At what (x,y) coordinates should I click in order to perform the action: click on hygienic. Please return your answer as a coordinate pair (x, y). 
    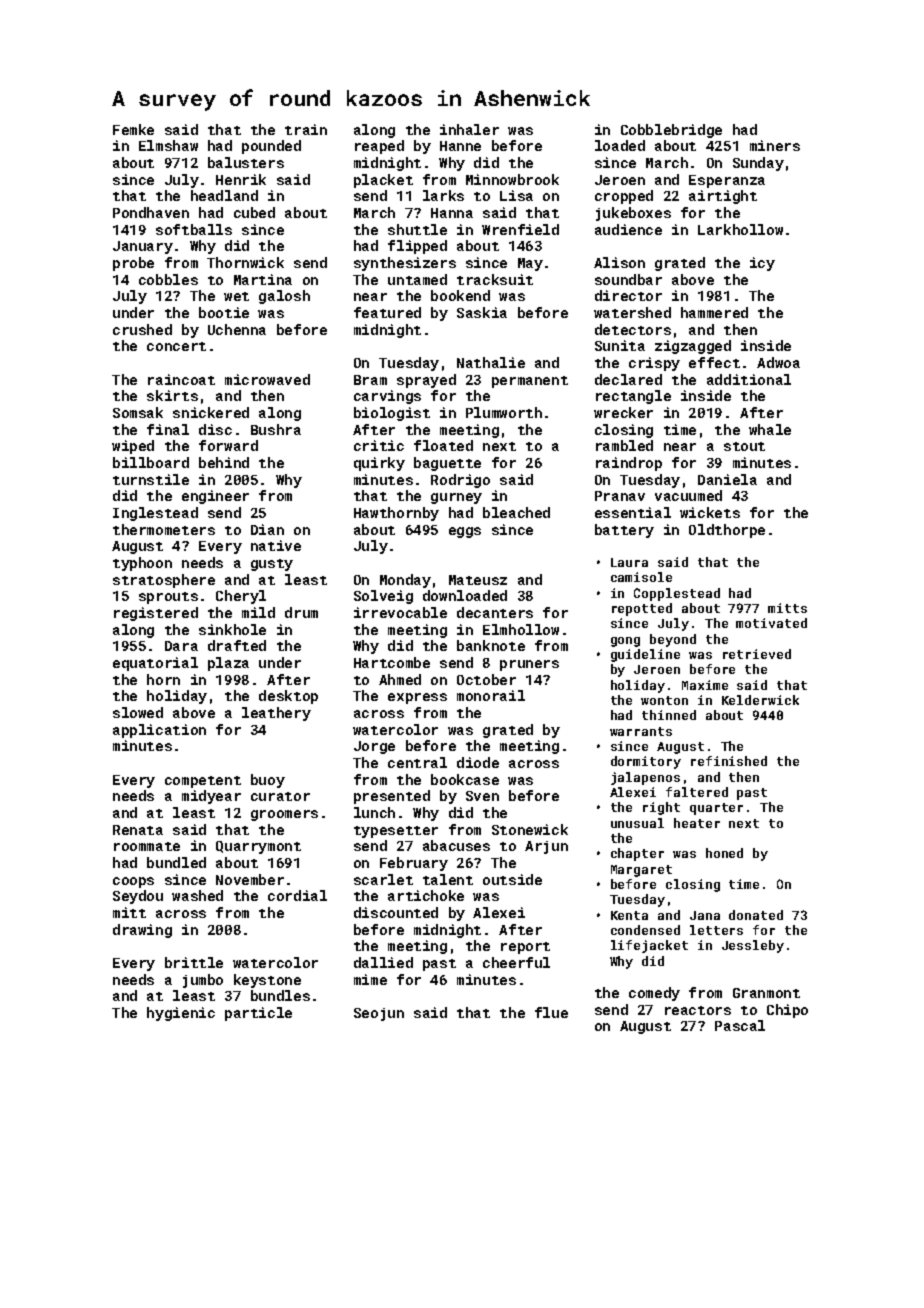
    Looking at the image, I should click on (181, 1014).
